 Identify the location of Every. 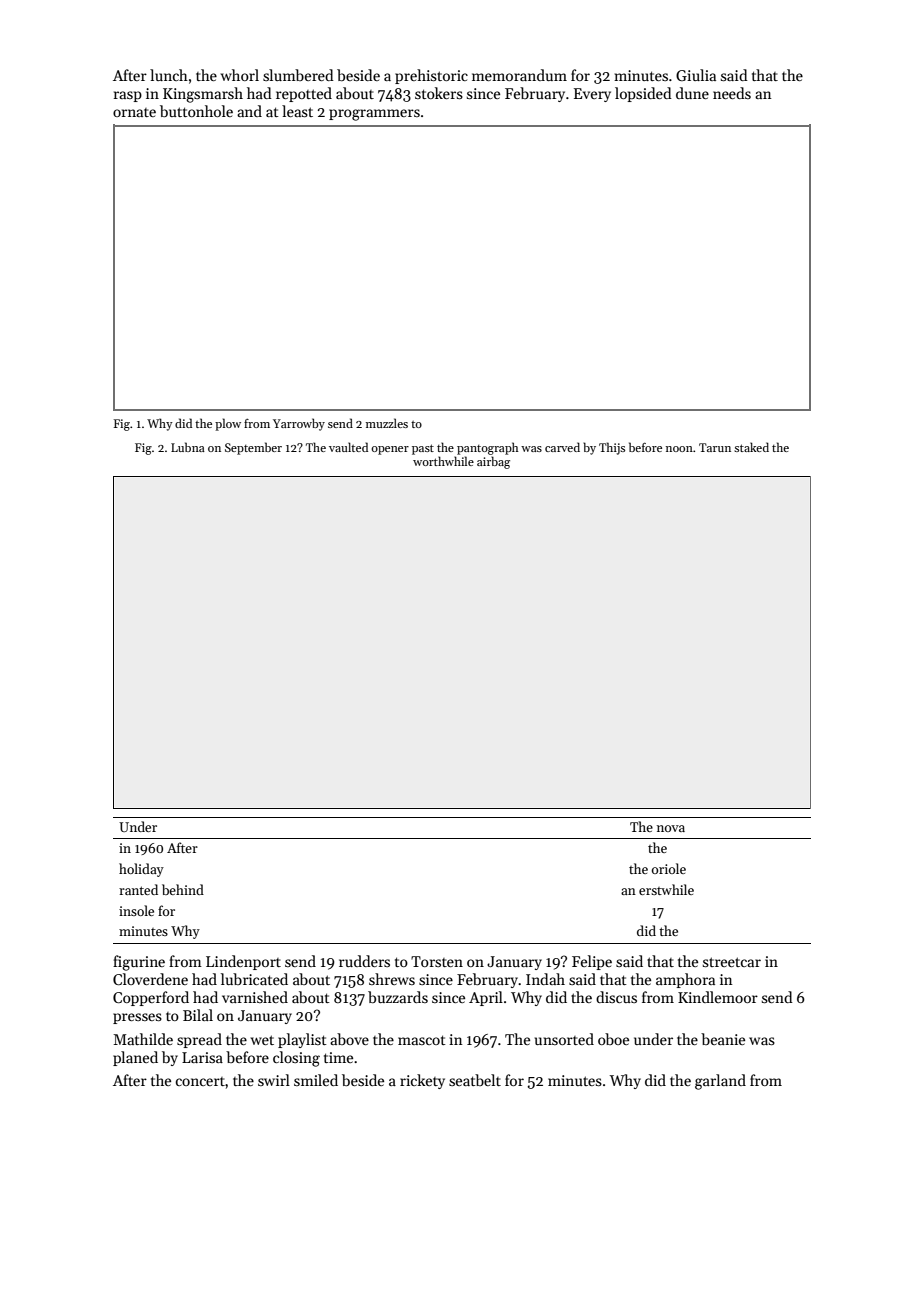
(592, 95).
